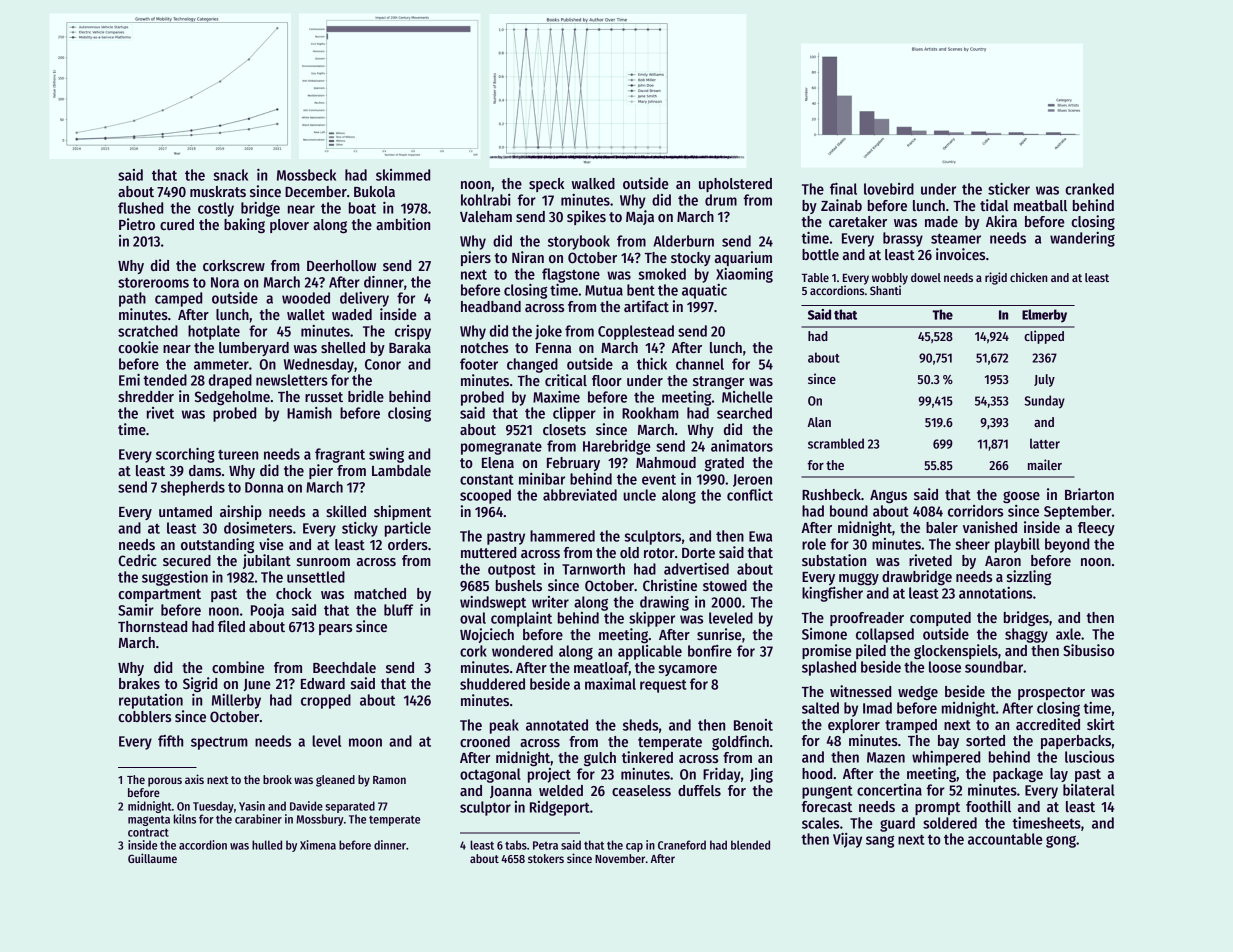  What do you see at coordinates (945, 667) in the page?
I see `loose` at bounding box center [945, 667].
